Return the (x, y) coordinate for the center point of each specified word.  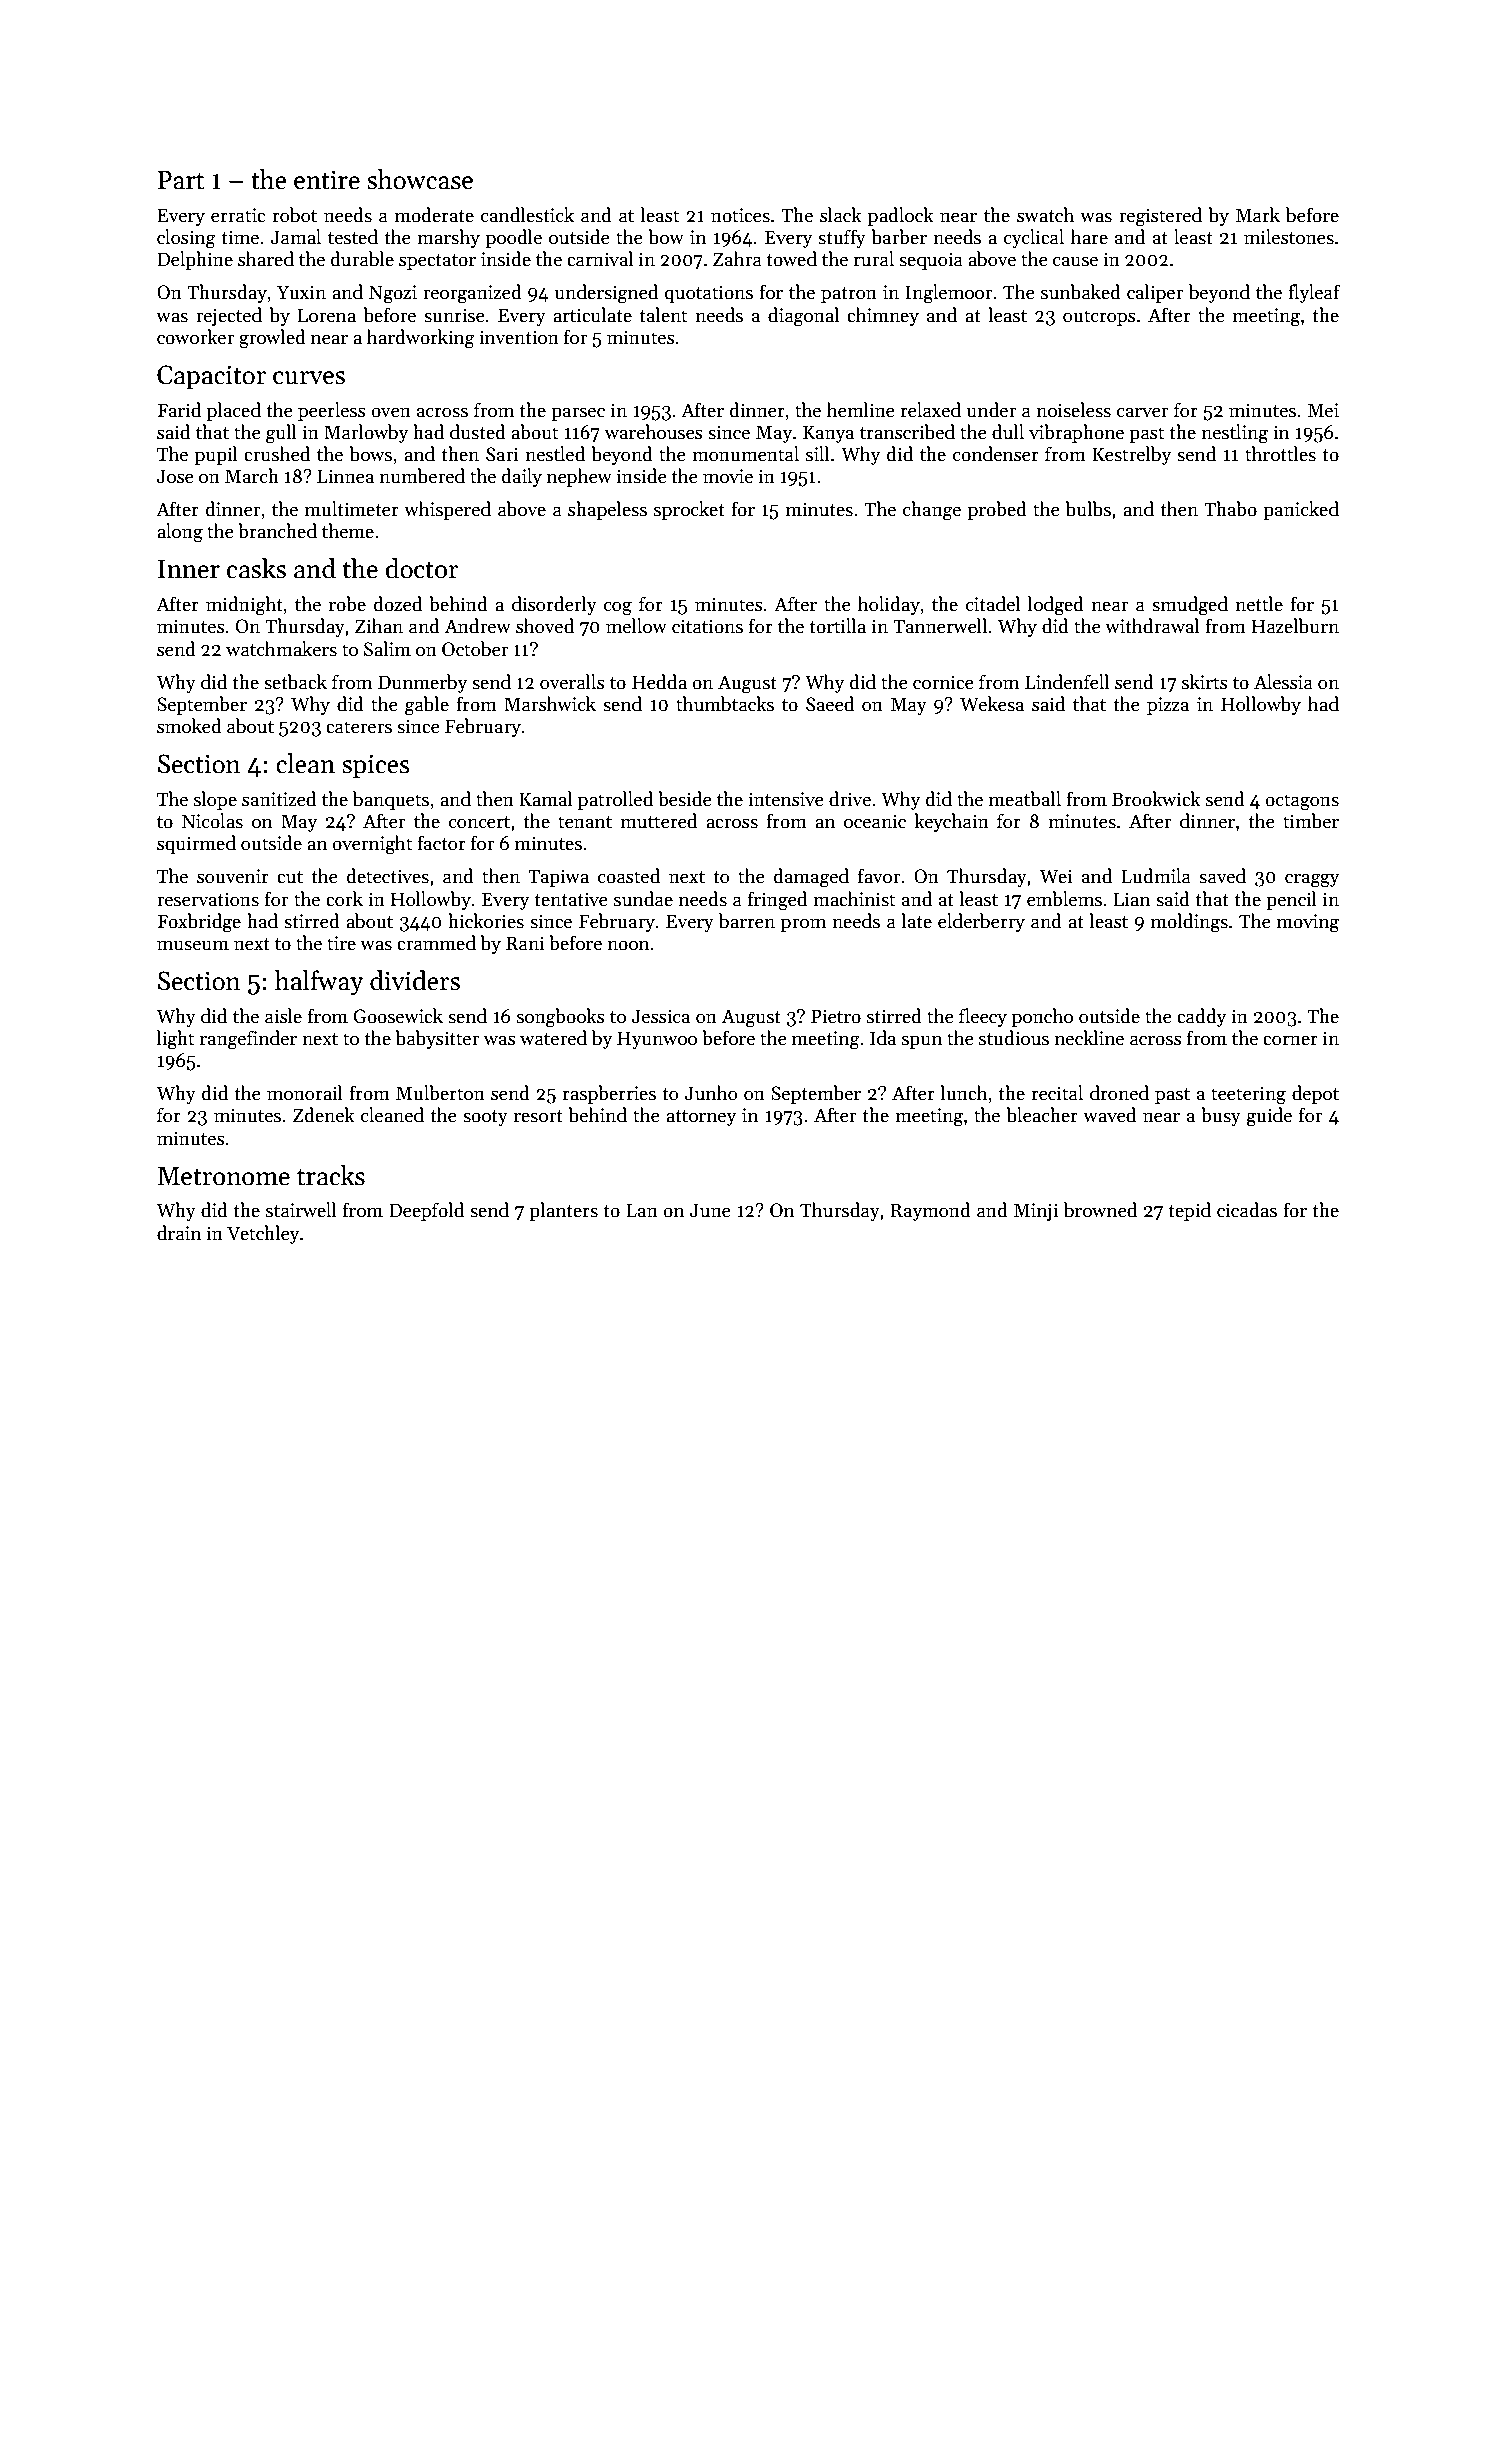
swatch (1045, 215)
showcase (420, 179)
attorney (701, 1118)
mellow (636, 626)
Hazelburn (1295, 626)
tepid (1189, 1211)
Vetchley (263, 1234)
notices (740, 215)
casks (256, 568)
